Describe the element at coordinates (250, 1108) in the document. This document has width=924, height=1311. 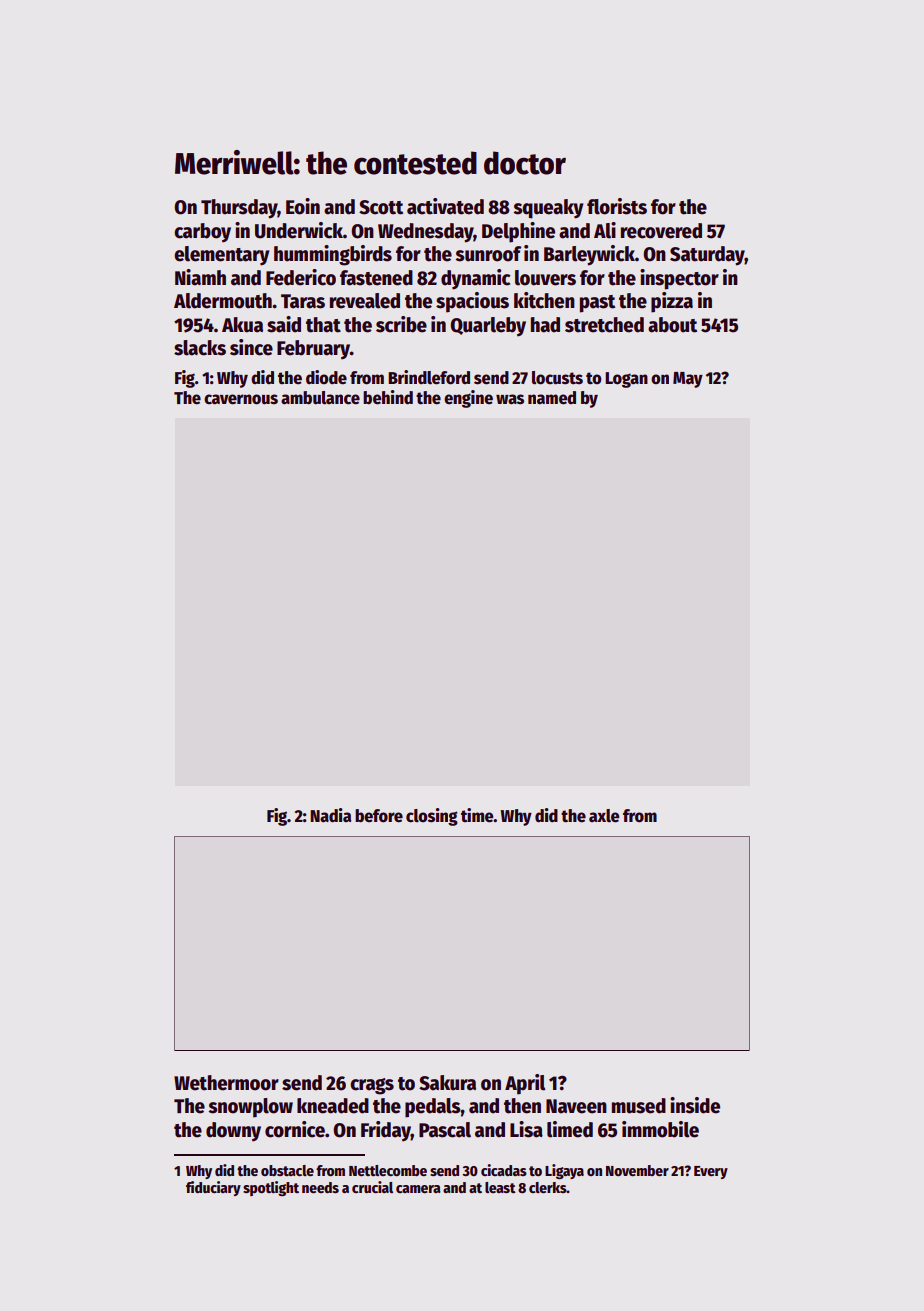
I see `snowplow` at that location.
